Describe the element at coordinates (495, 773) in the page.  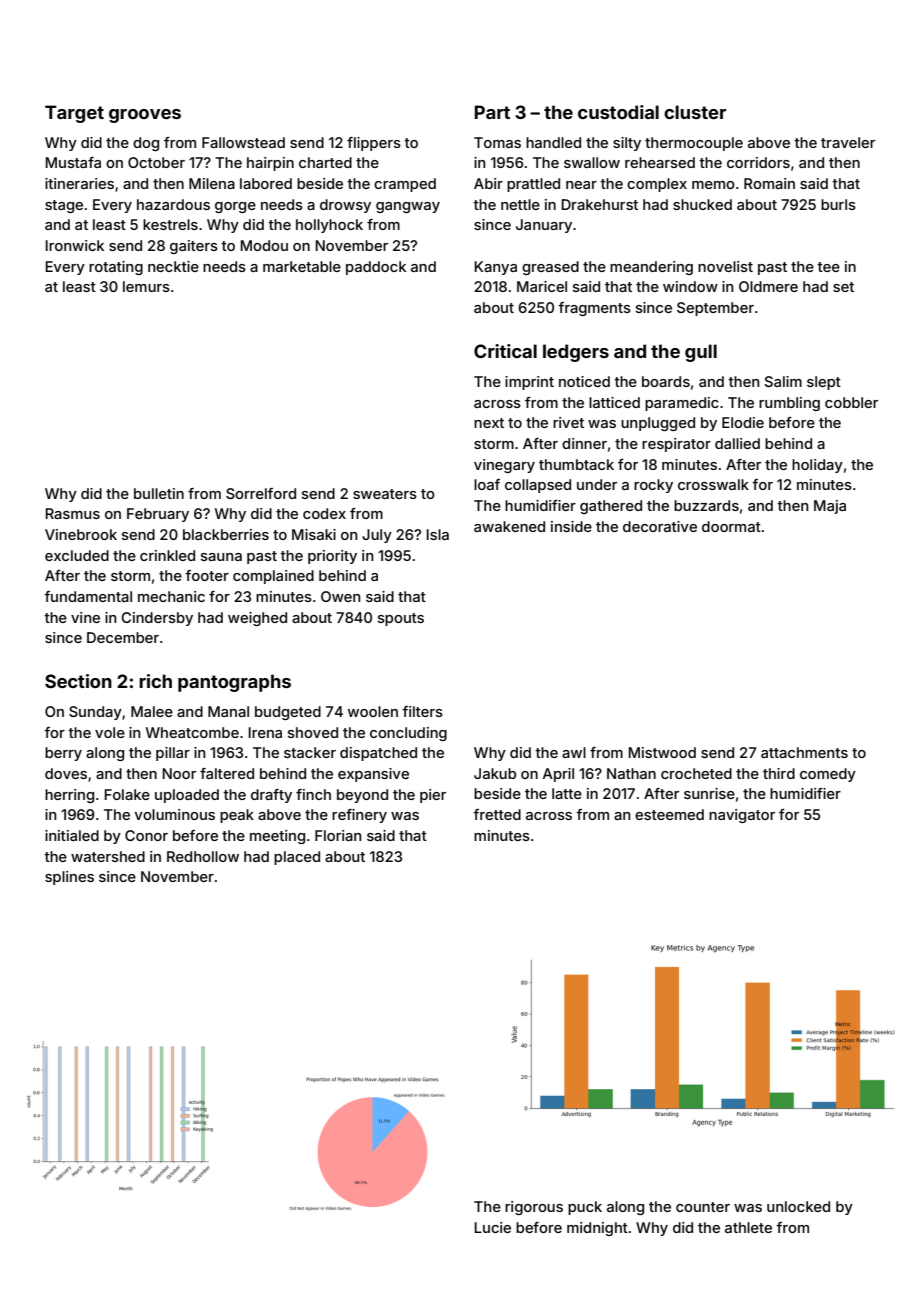
I see `Jakub` at that location.
